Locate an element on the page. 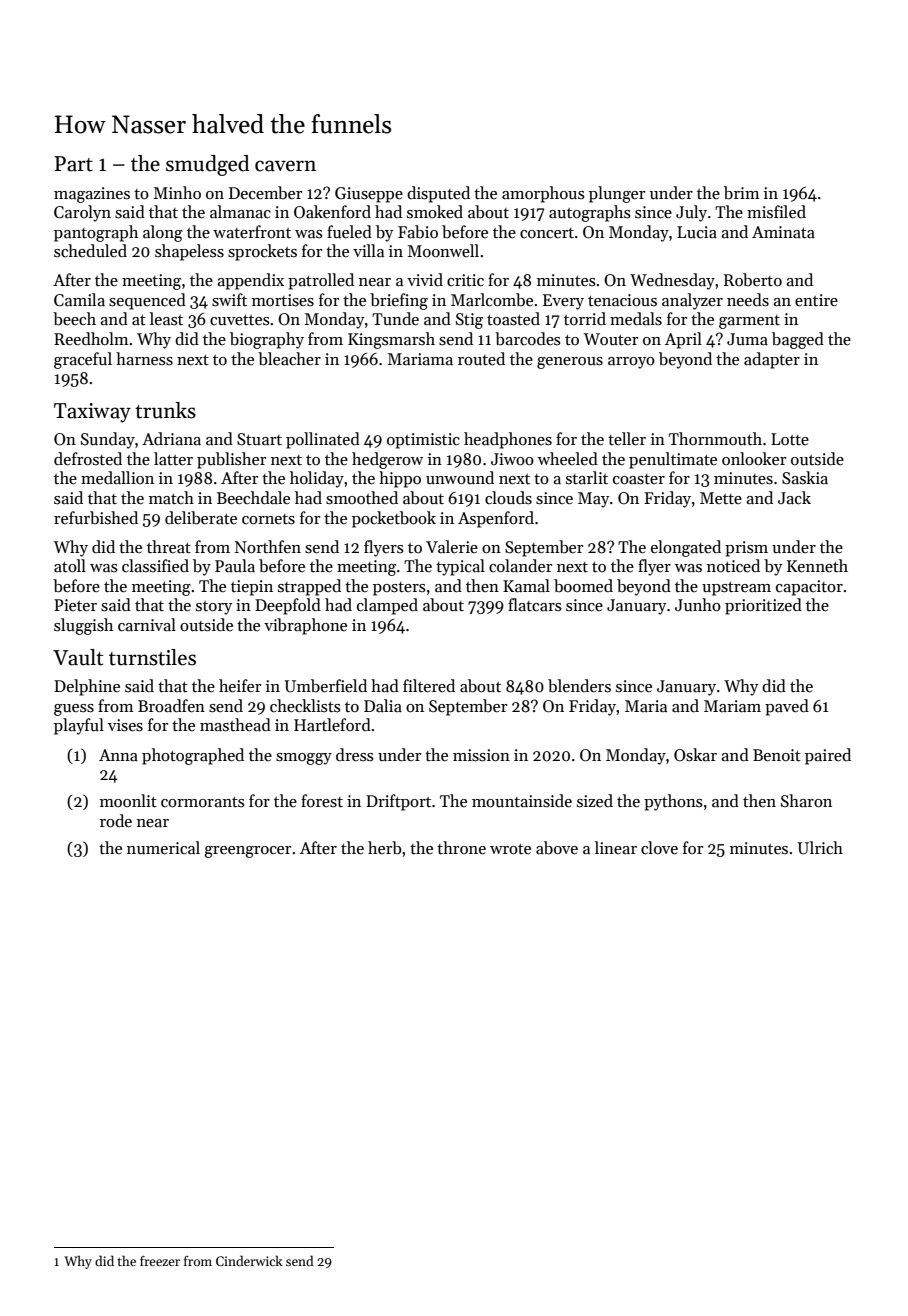 This page has height=1316, width=908. cavern is located at coordinates (285, 166).
